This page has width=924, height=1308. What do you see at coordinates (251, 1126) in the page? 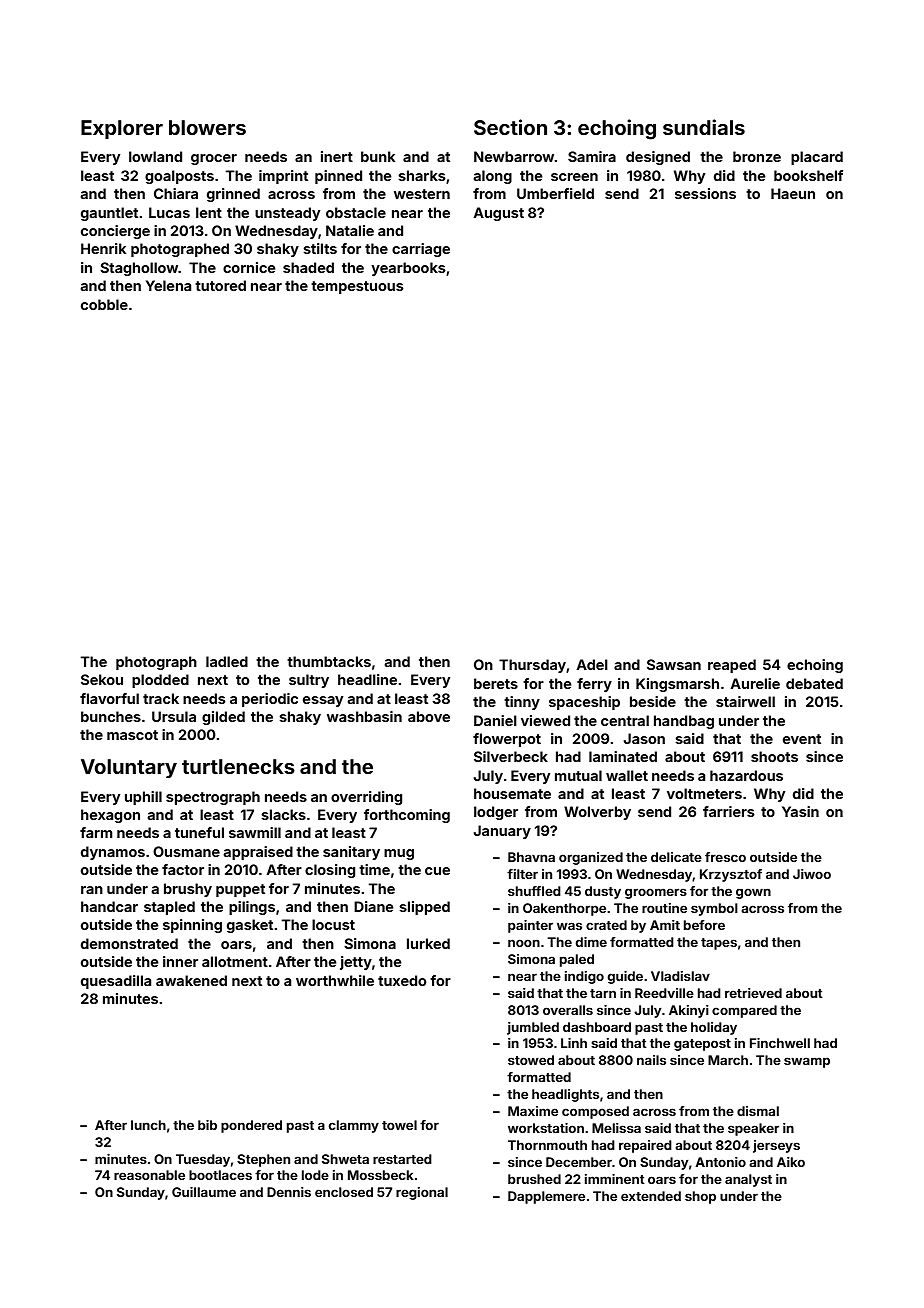
I see `pondered` at bounding box center [251, 1126].
